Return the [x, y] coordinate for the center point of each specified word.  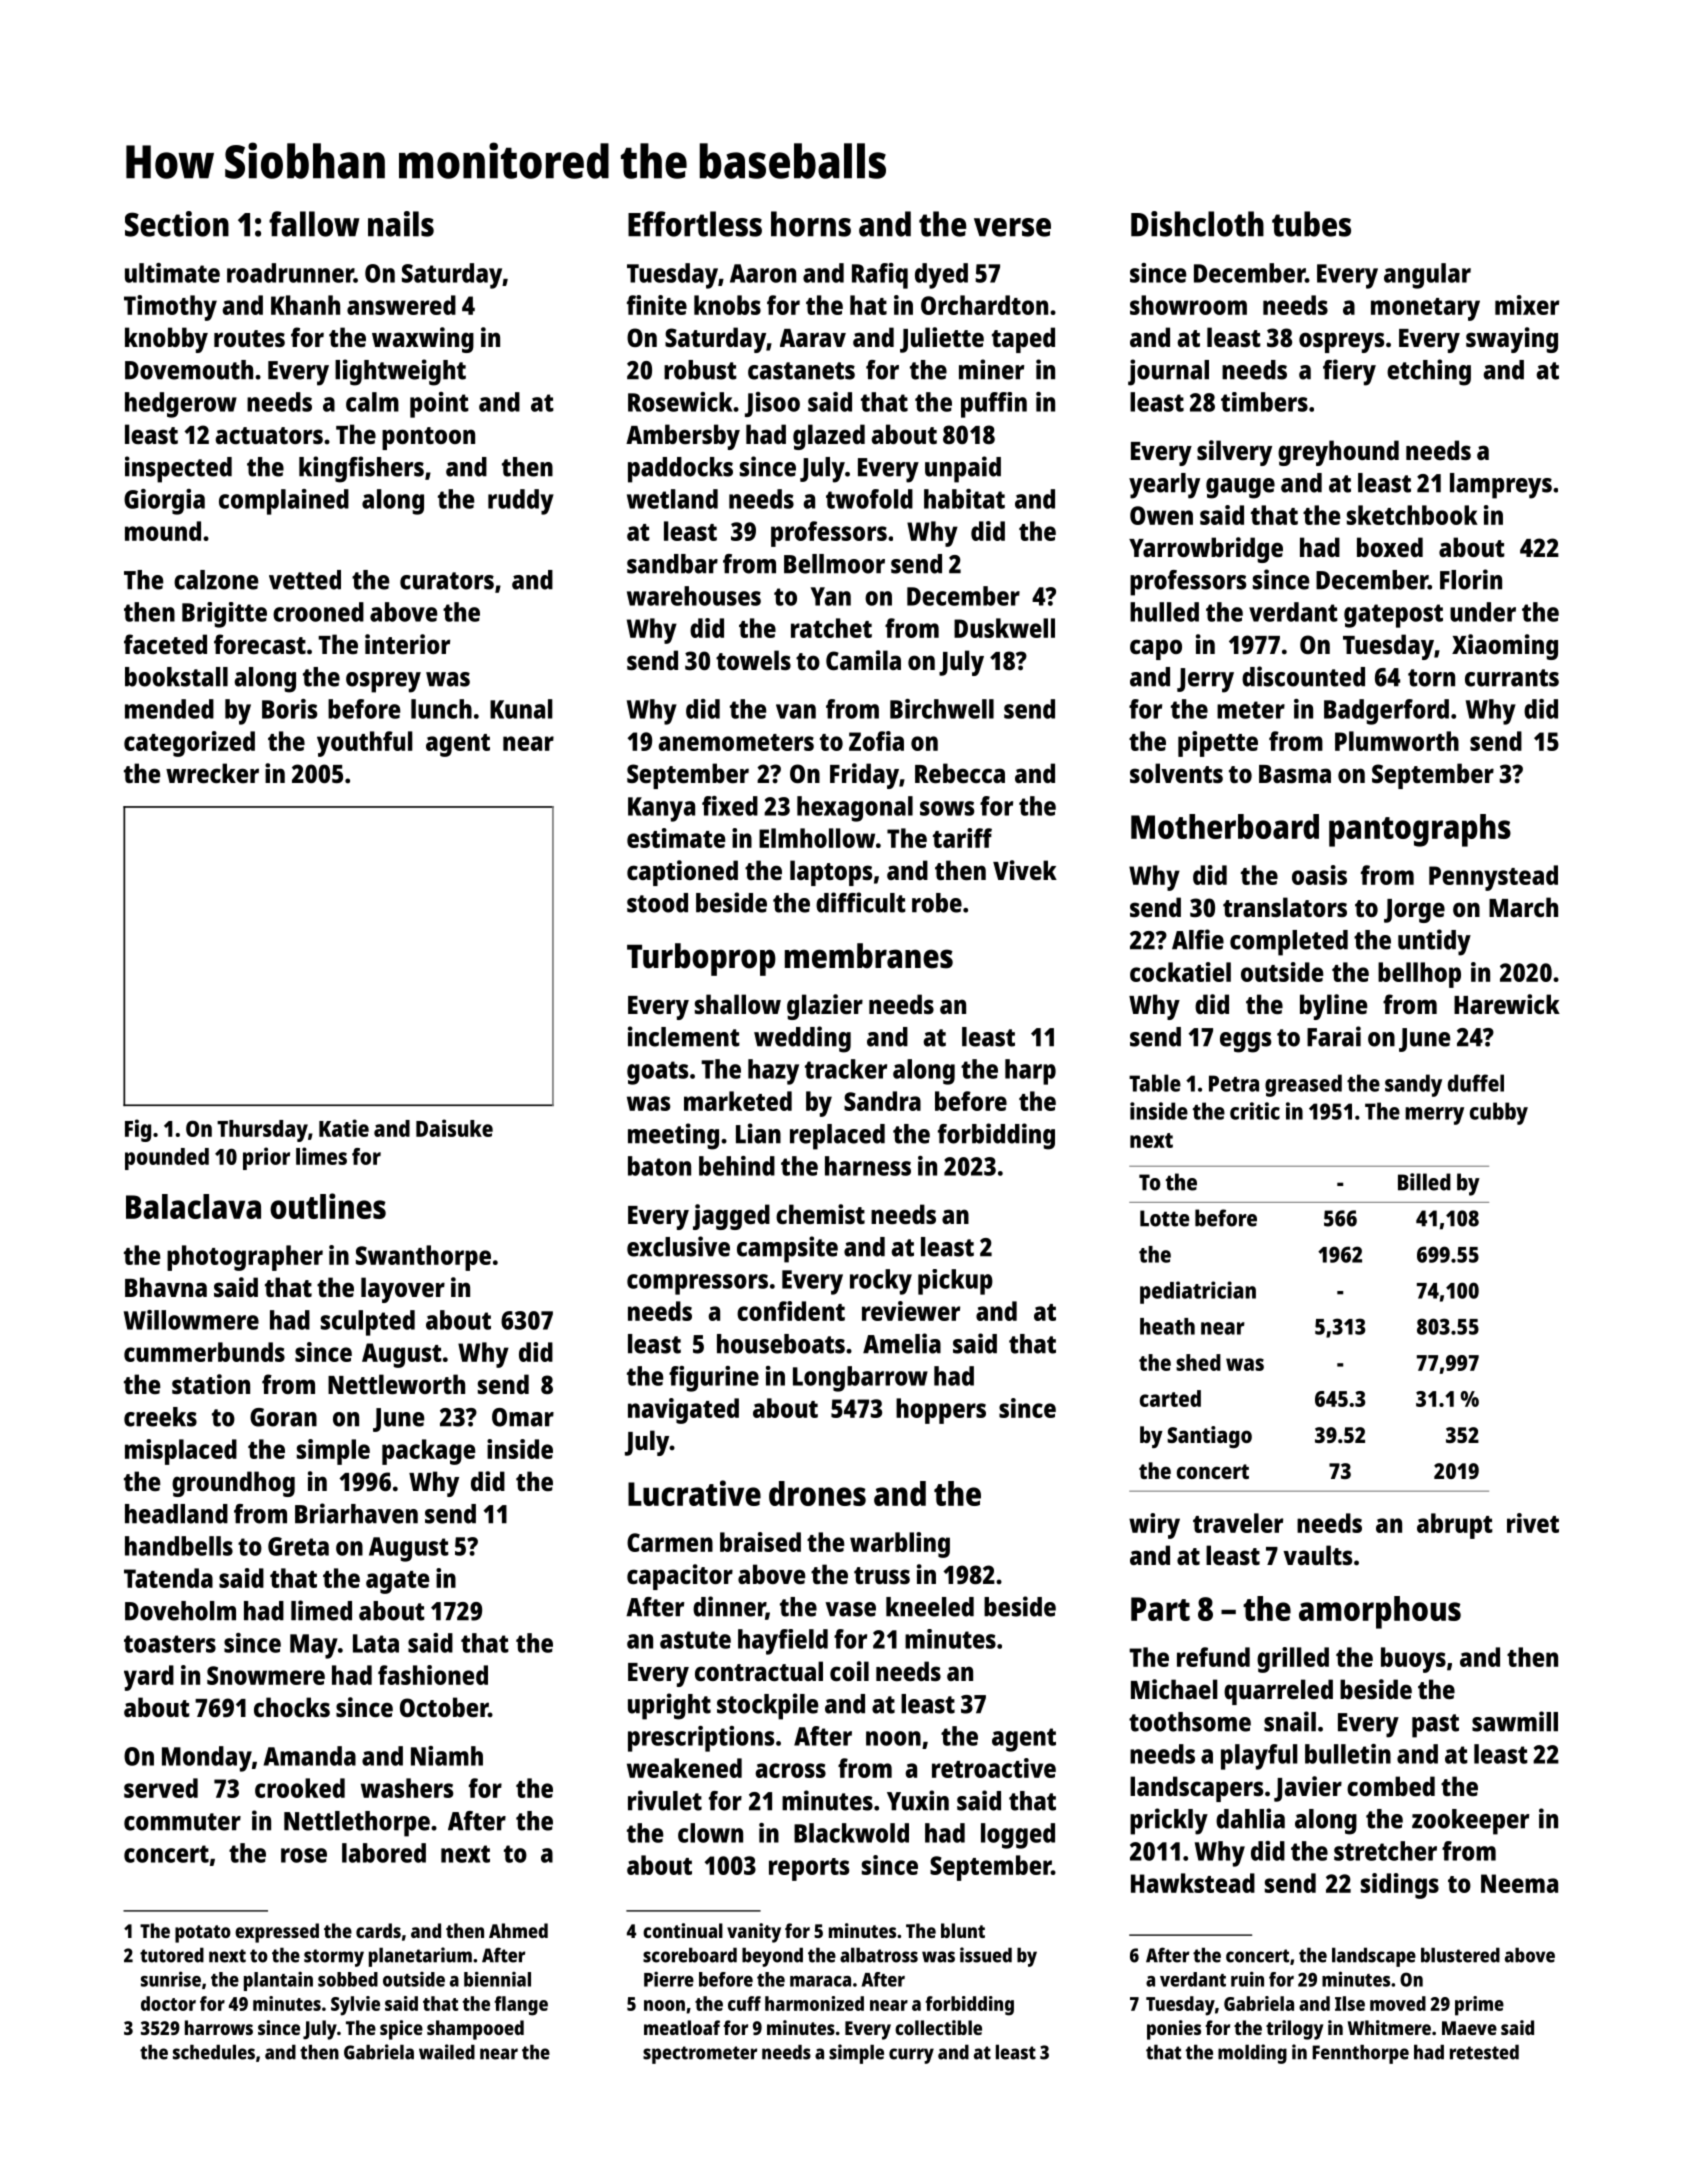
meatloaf [682, 2027]
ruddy [521, 502]
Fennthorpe [1360, 2054]
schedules [214, 2052]
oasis [1319, 875]
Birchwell [942, 709]
